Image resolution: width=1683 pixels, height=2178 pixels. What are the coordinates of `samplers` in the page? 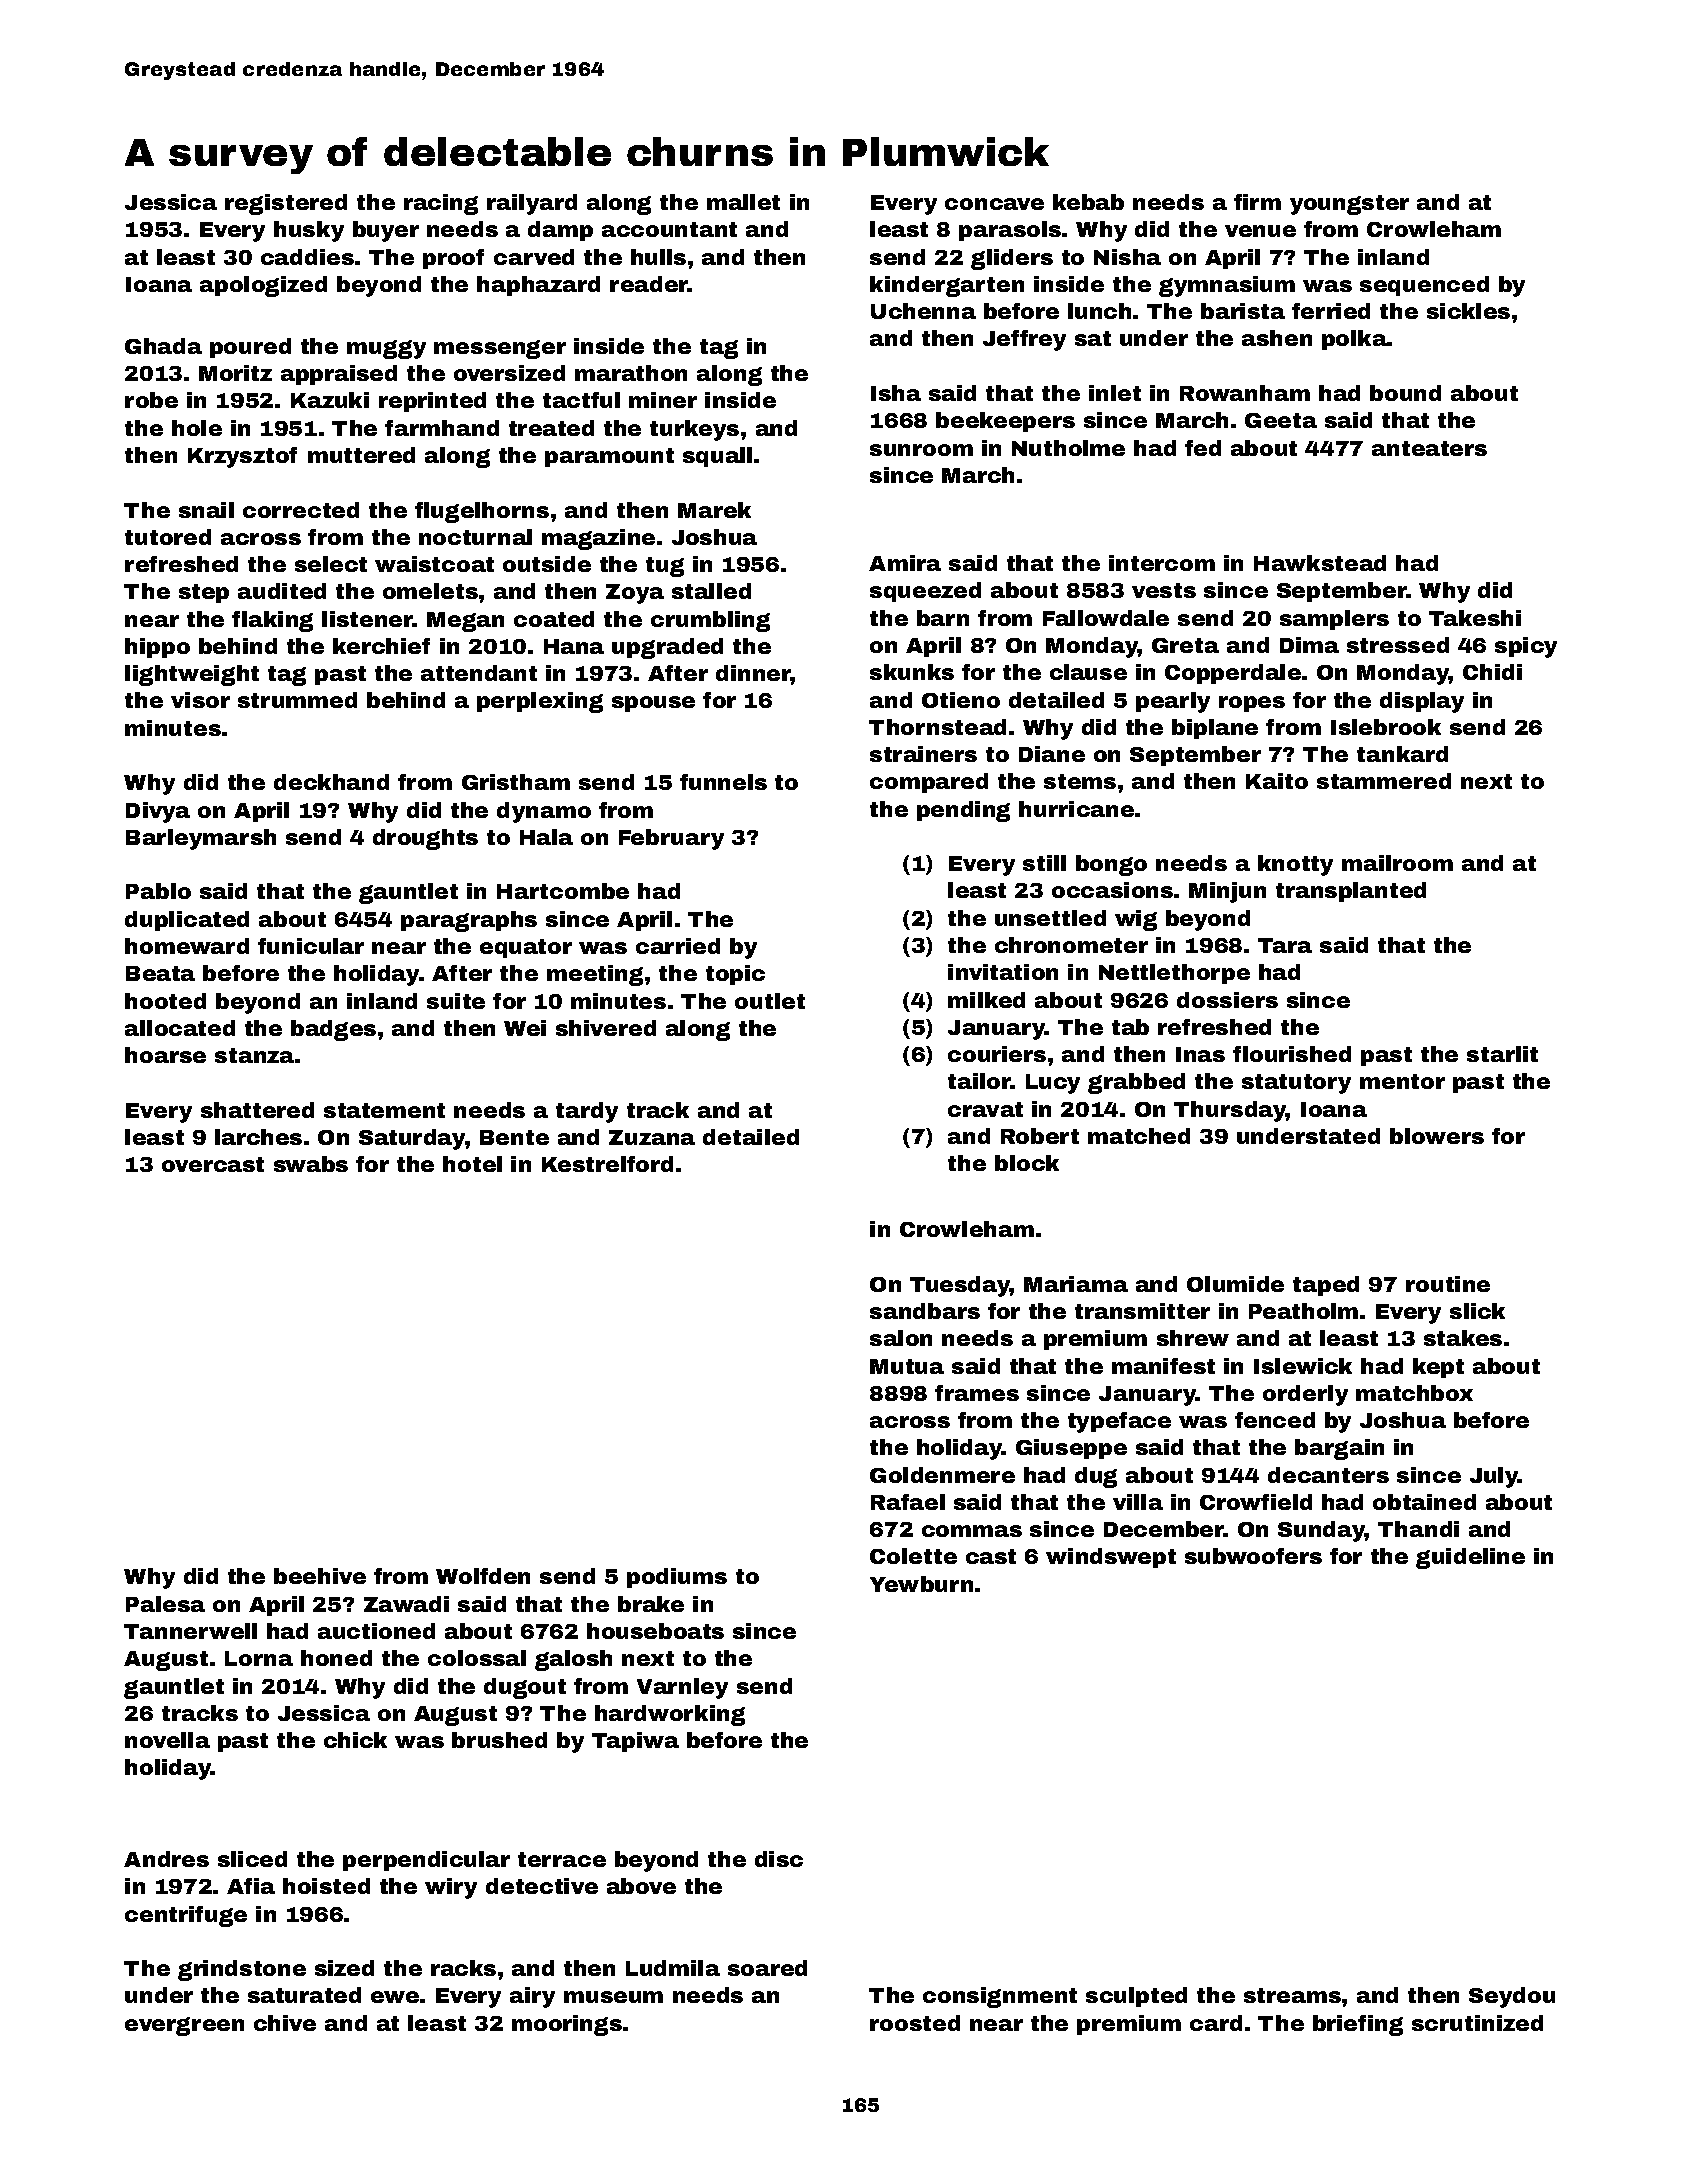 It's located at (1334, 620).
